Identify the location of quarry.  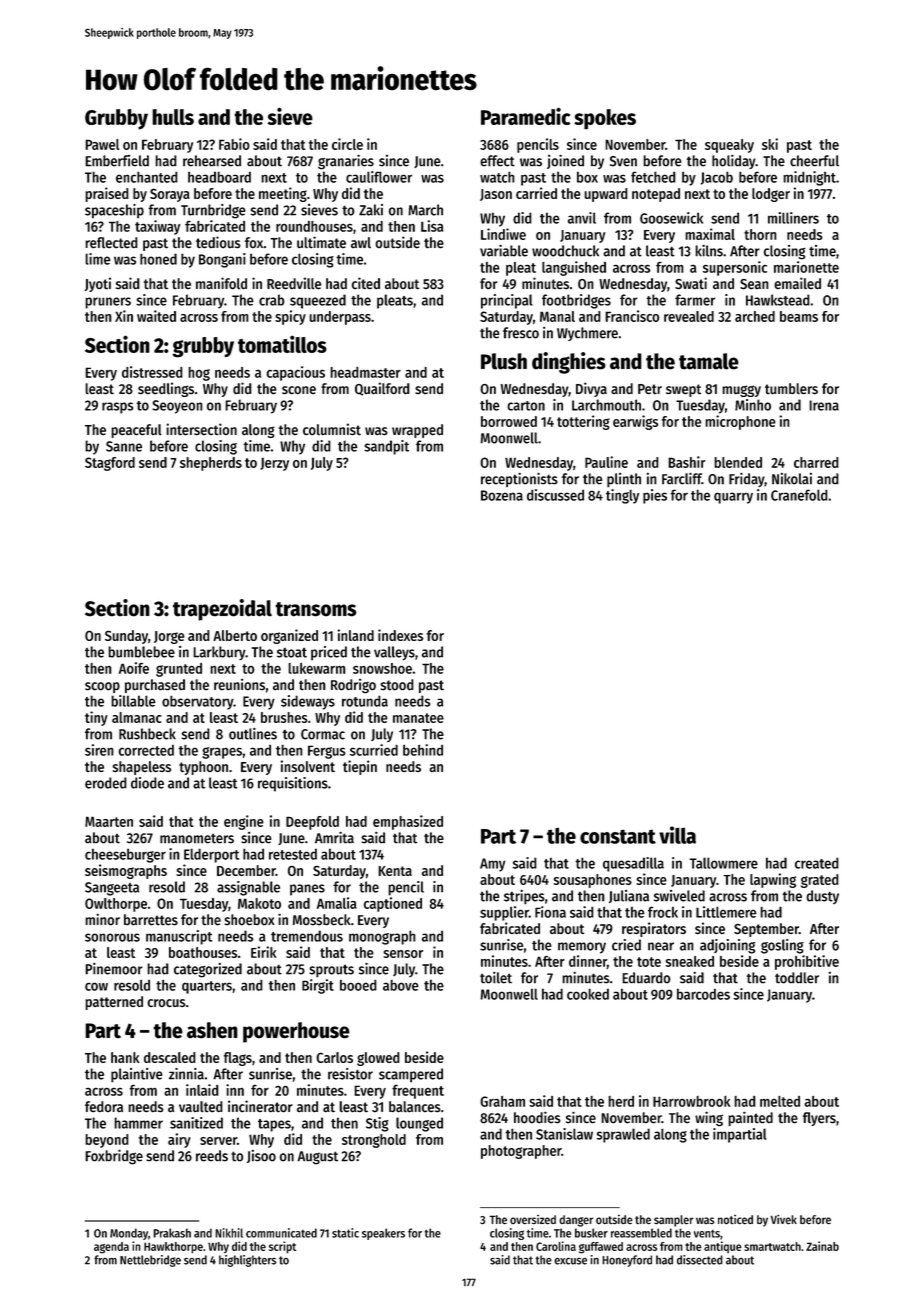
(733, 498).
